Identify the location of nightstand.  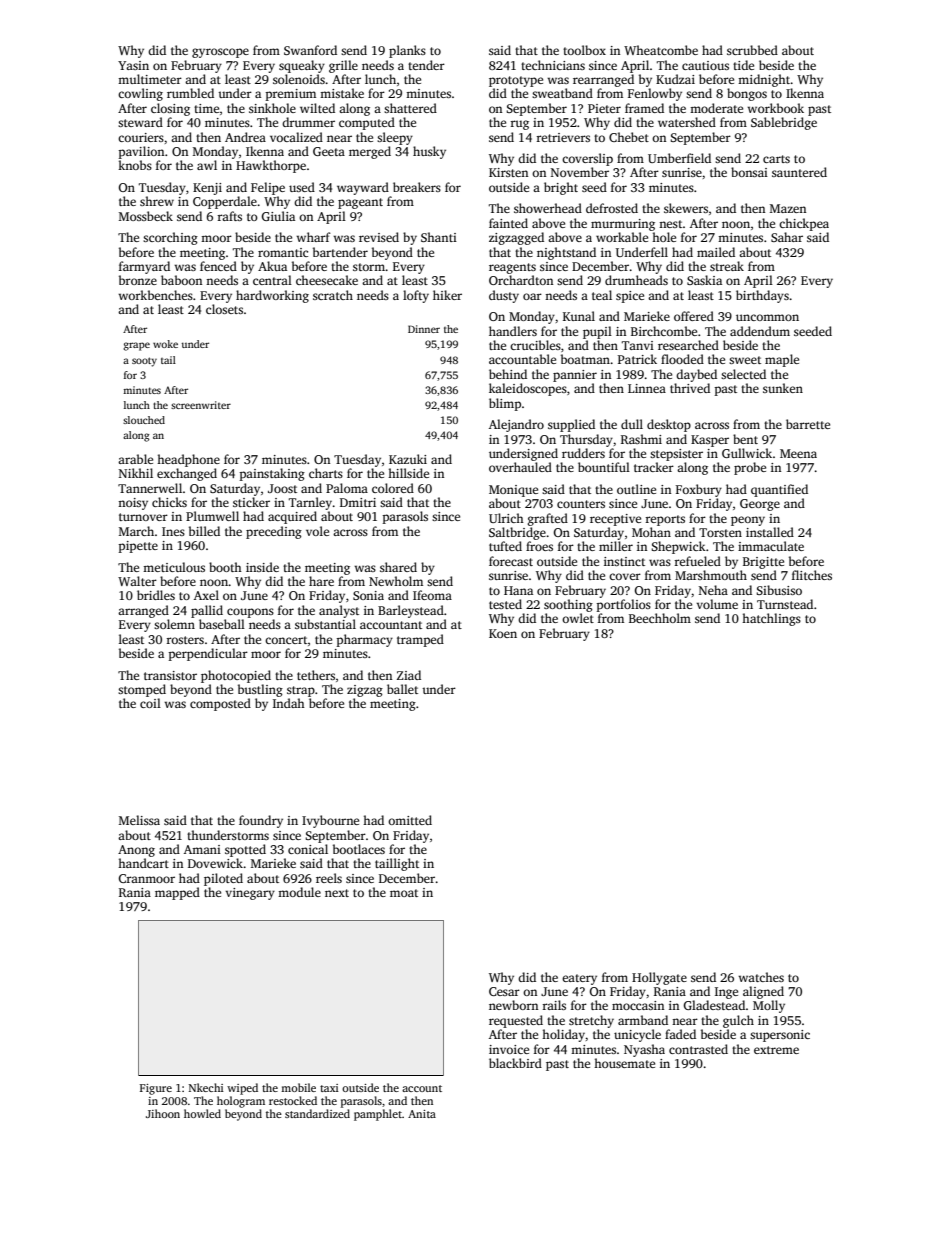
(566, 253).
